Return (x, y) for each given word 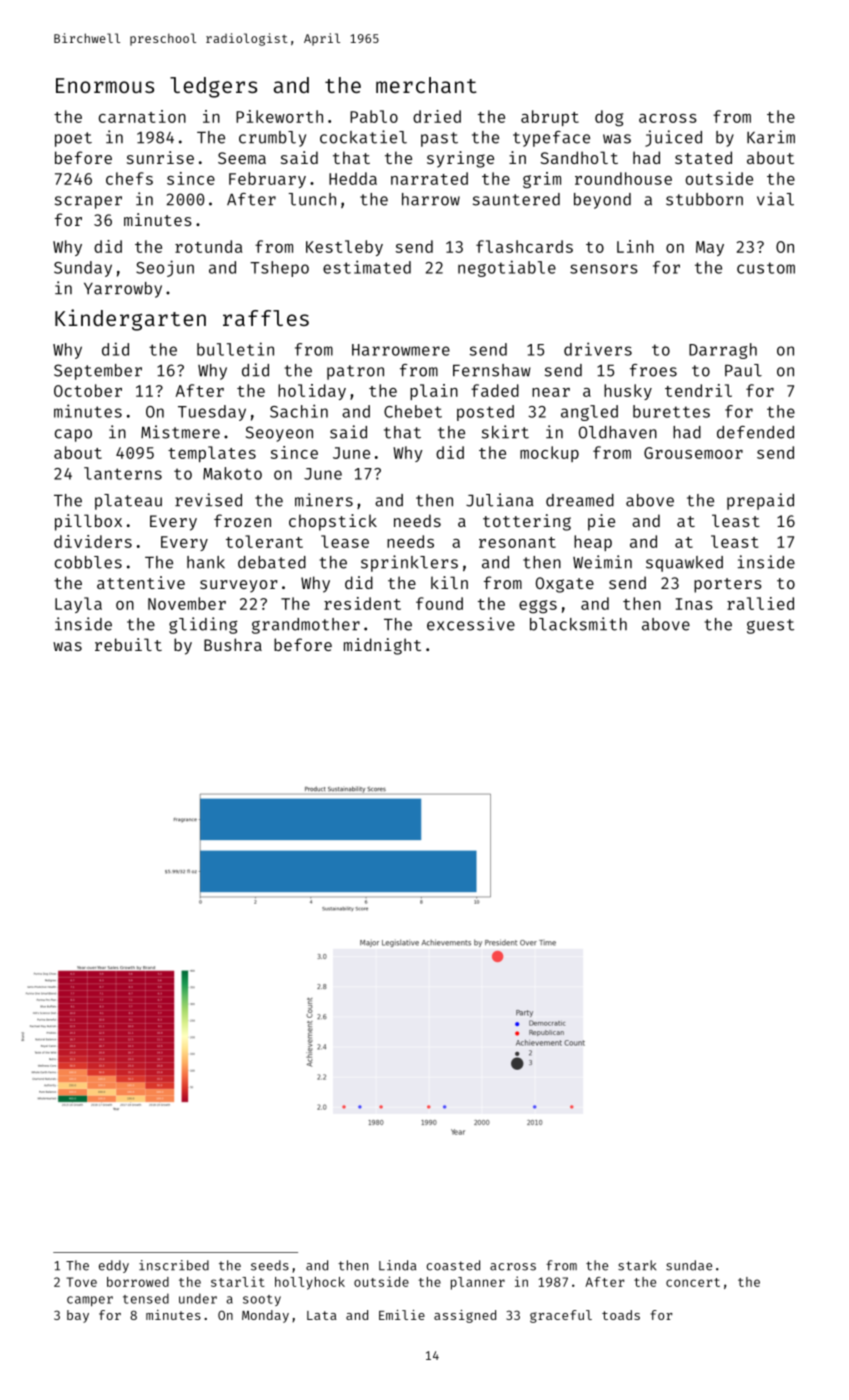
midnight (382, 646)
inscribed (174, 1265)
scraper (88, 202)
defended (755, 432)
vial (775, 199)
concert (693, 1282)
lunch (312, 199)
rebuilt (128, 644)
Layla (78, 605)
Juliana (499, 500)
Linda (397, 1265)
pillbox (88, 522)
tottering (527, 522)
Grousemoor (693, 453)
